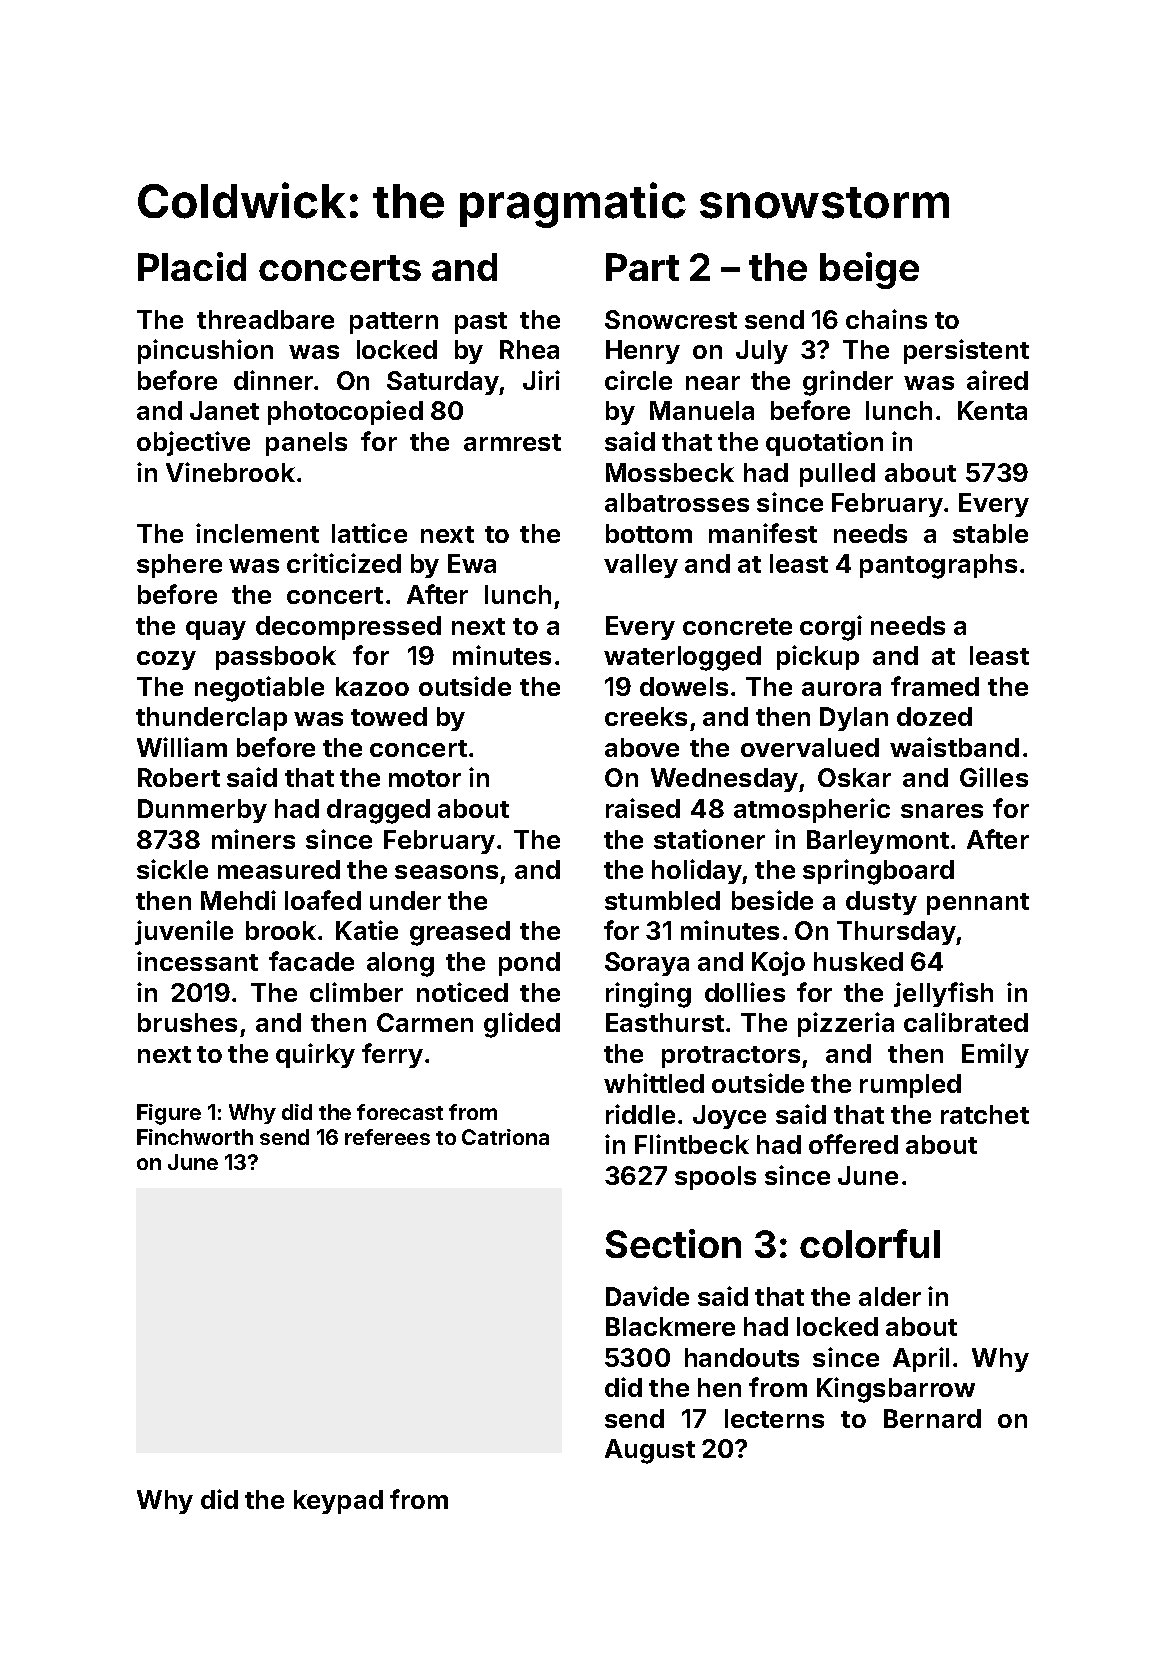  What do you see at coordinates (315, 1055) in the screenshot?
I see `quirky` at bounding box center [315, 1055].
